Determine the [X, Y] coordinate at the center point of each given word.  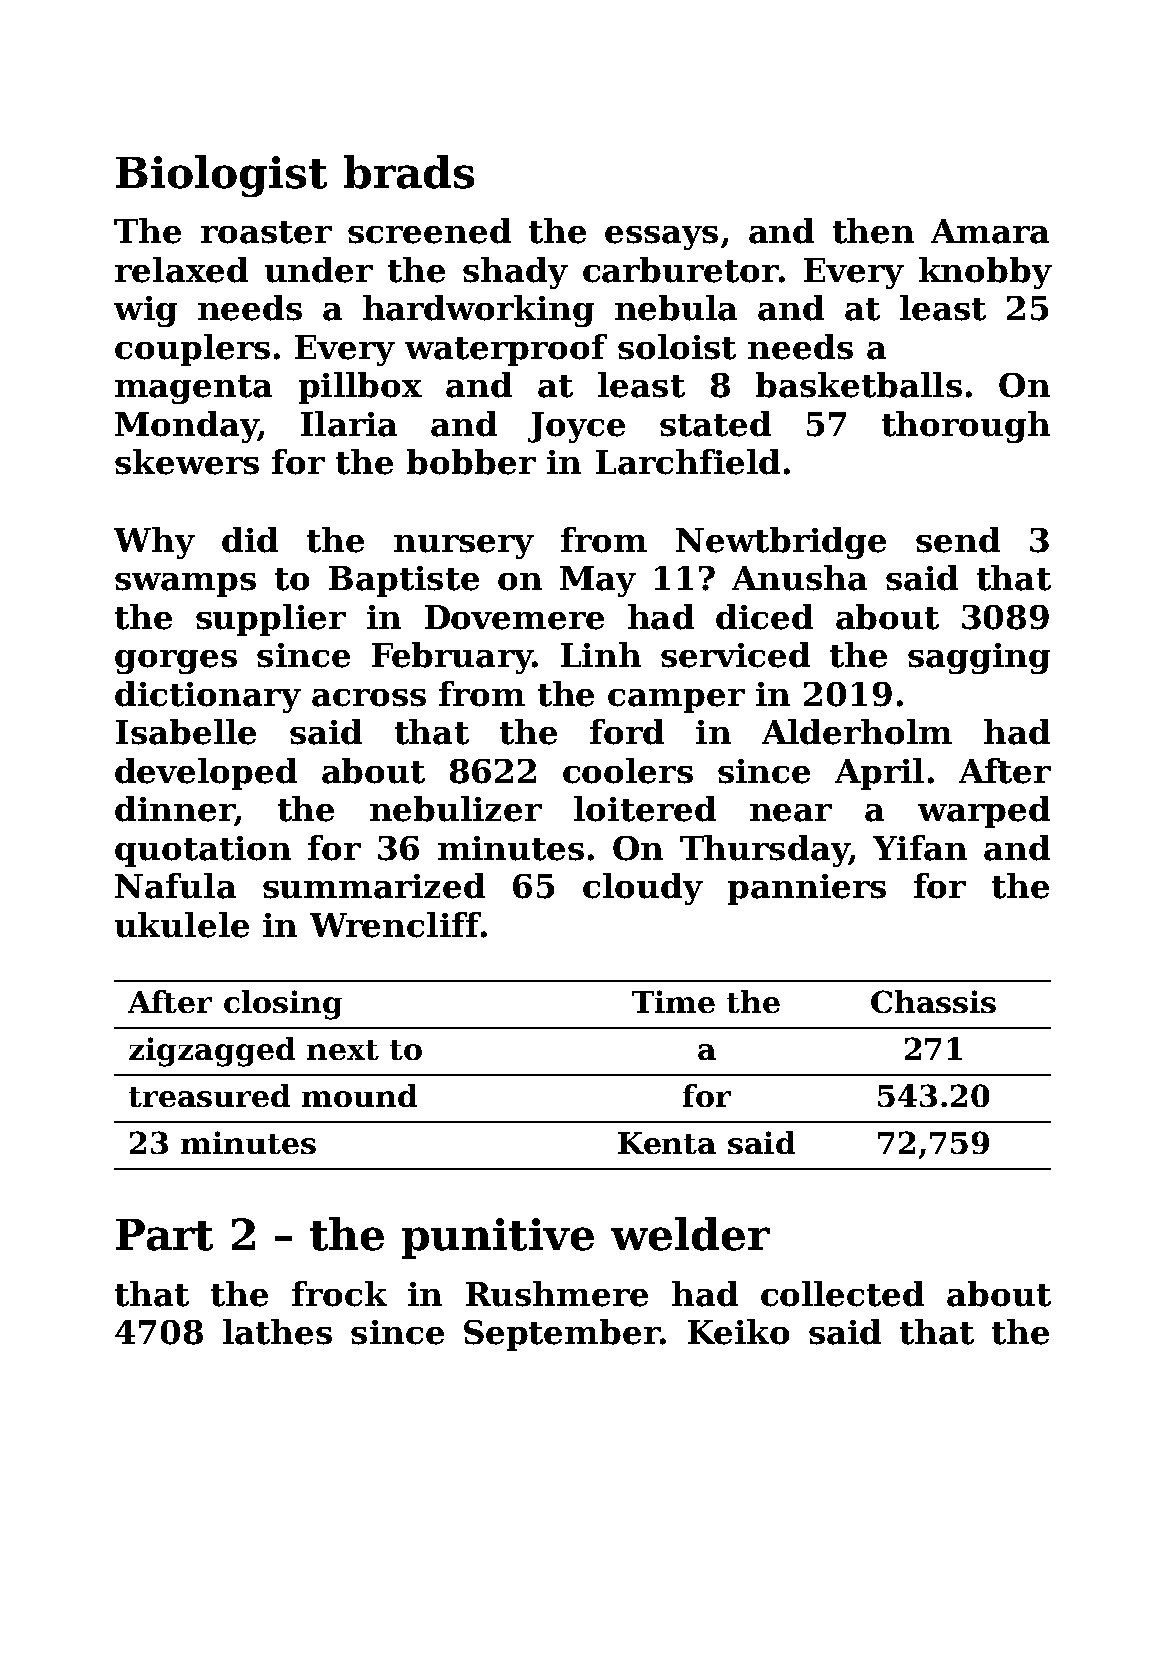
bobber [471, 462]
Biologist [221, 176]
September [562, 1335]
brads [409, 172]
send [958, 540]
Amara [990, 231]
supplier [271, 620]
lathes [277, 1332]
